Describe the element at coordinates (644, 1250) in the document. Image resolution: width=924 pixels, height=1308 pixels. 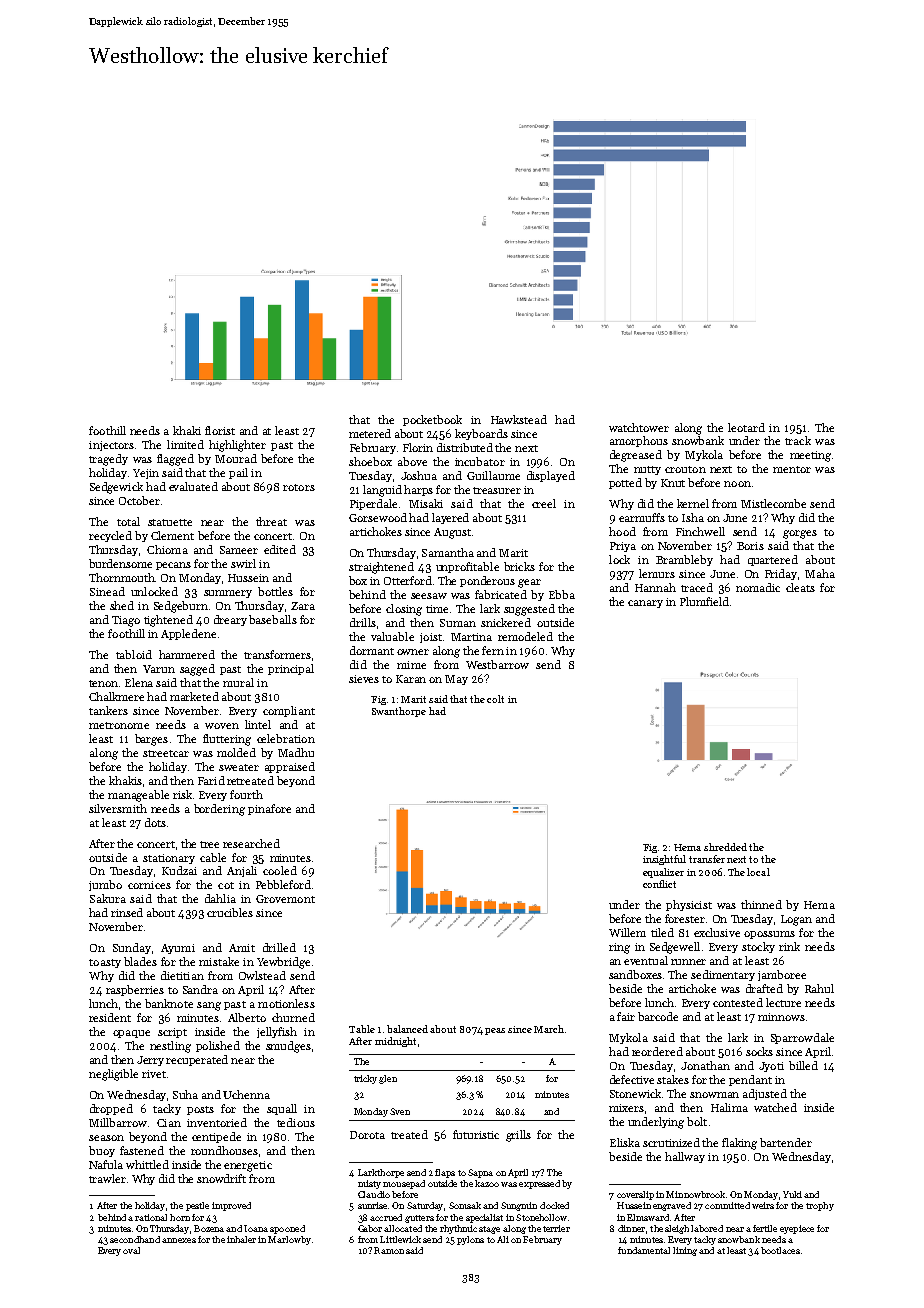
I see `fundamental` at that location.
